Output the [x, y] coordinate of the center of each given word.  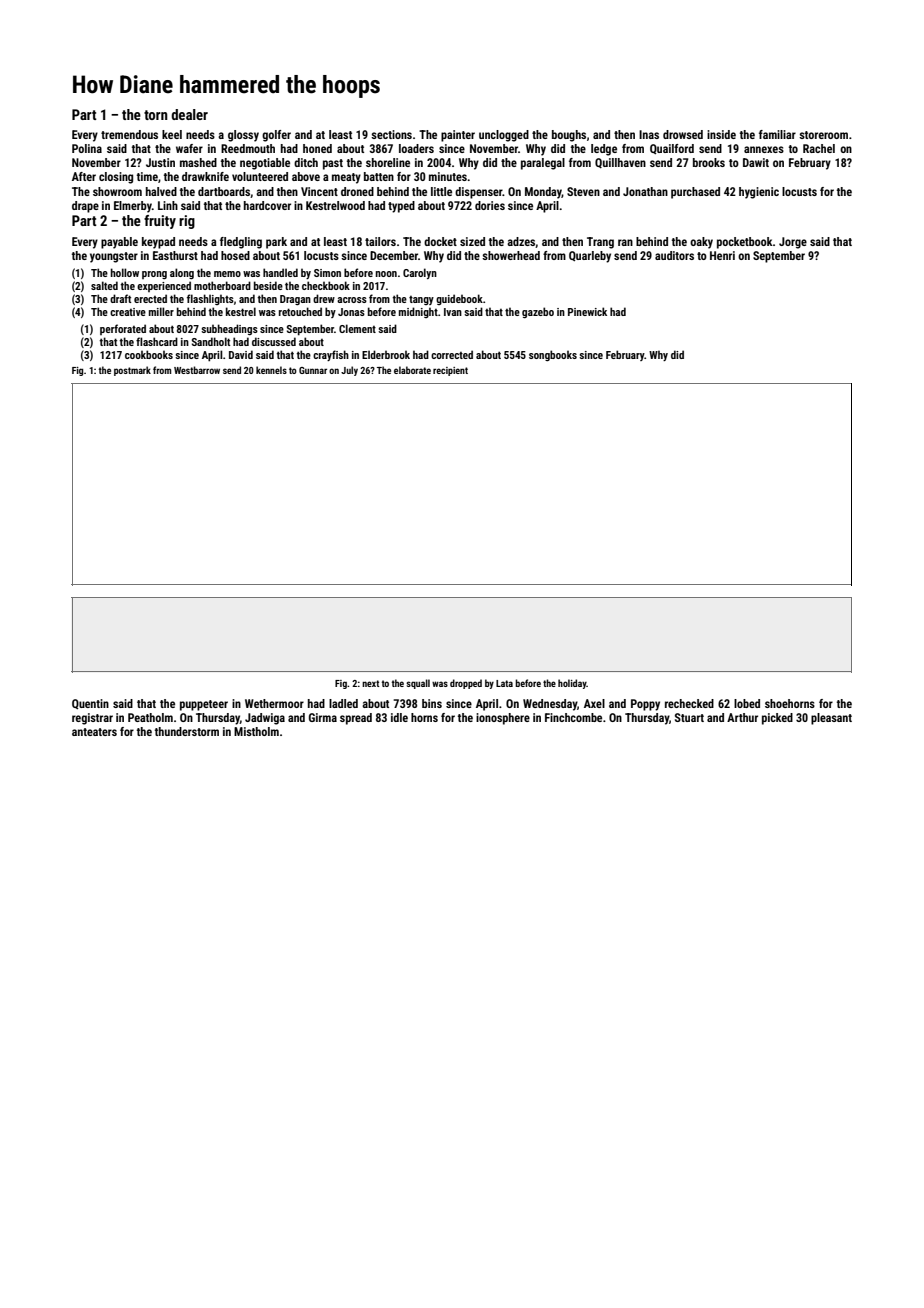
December [394, 255]
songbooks [553, 355]
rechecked [689, 703]
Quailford [672, 149]
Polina [87, 148]
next [370, 683]
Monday [543, 193]
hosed [235, 255]
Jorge [793, 243]
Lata [504, 683]
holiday [572, 684]
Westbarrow [197, 370]
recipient [450, 371]
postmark [132, 371]
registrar [92, 719]
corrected [452, 354]
